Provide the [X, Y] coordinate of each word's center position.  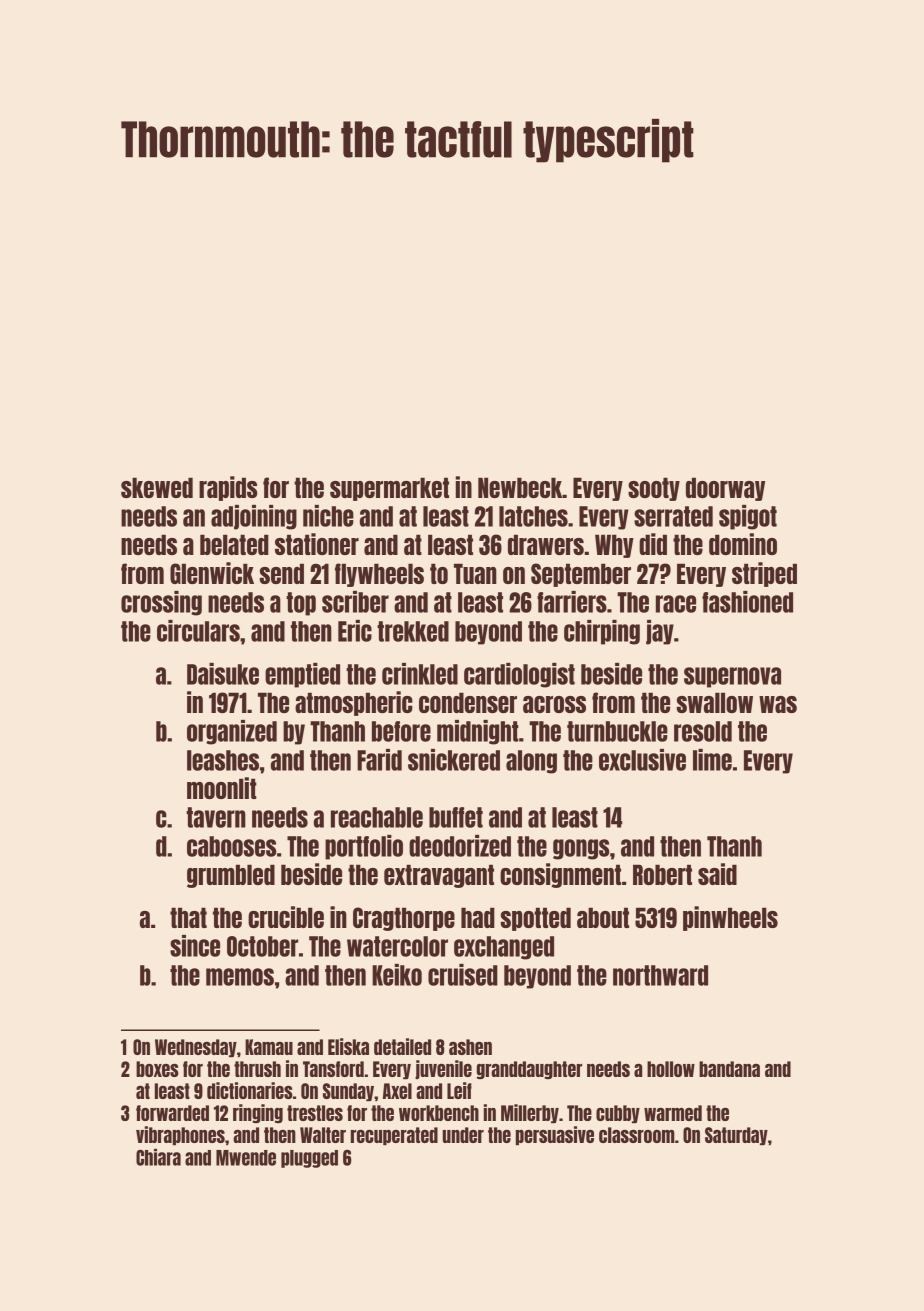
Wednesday [196, 1048]
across [554, 704]
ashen [470, 1047]
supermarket [389, 489]
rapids [228, 488]
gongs [581, 849]
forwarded [172, 1113]
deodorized [460, 846]
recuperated [394, 1136]
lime [712, 760]
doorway [725, 489]
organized [232, 732]
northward [660, 975]
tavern [216, 817]
